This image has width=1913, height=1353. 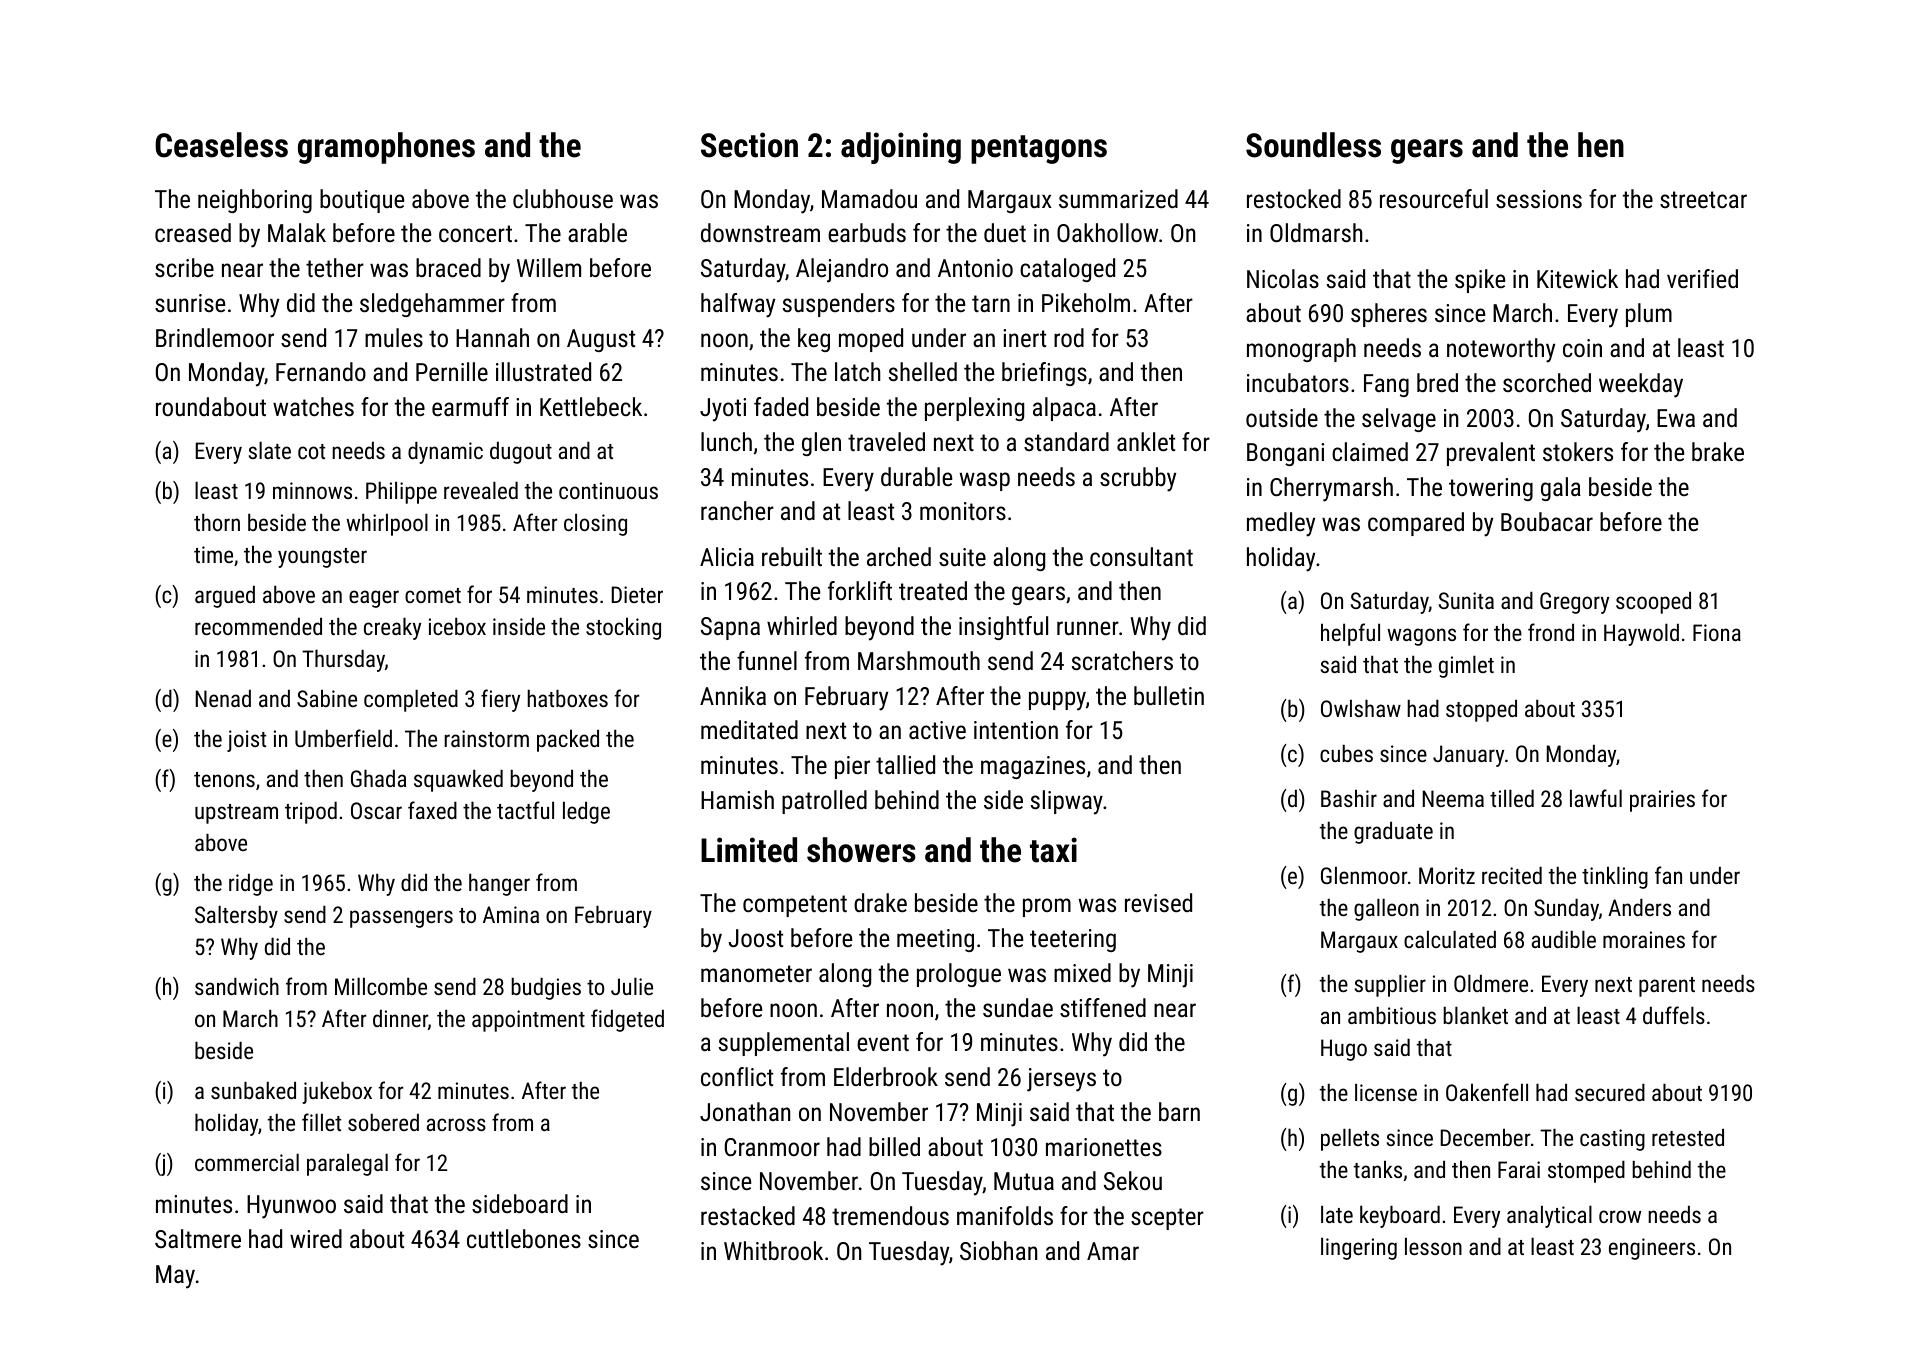 What do you see at coordinates (175, 1277) in the image?
I see `May` at bounding box center [175, 1277].
